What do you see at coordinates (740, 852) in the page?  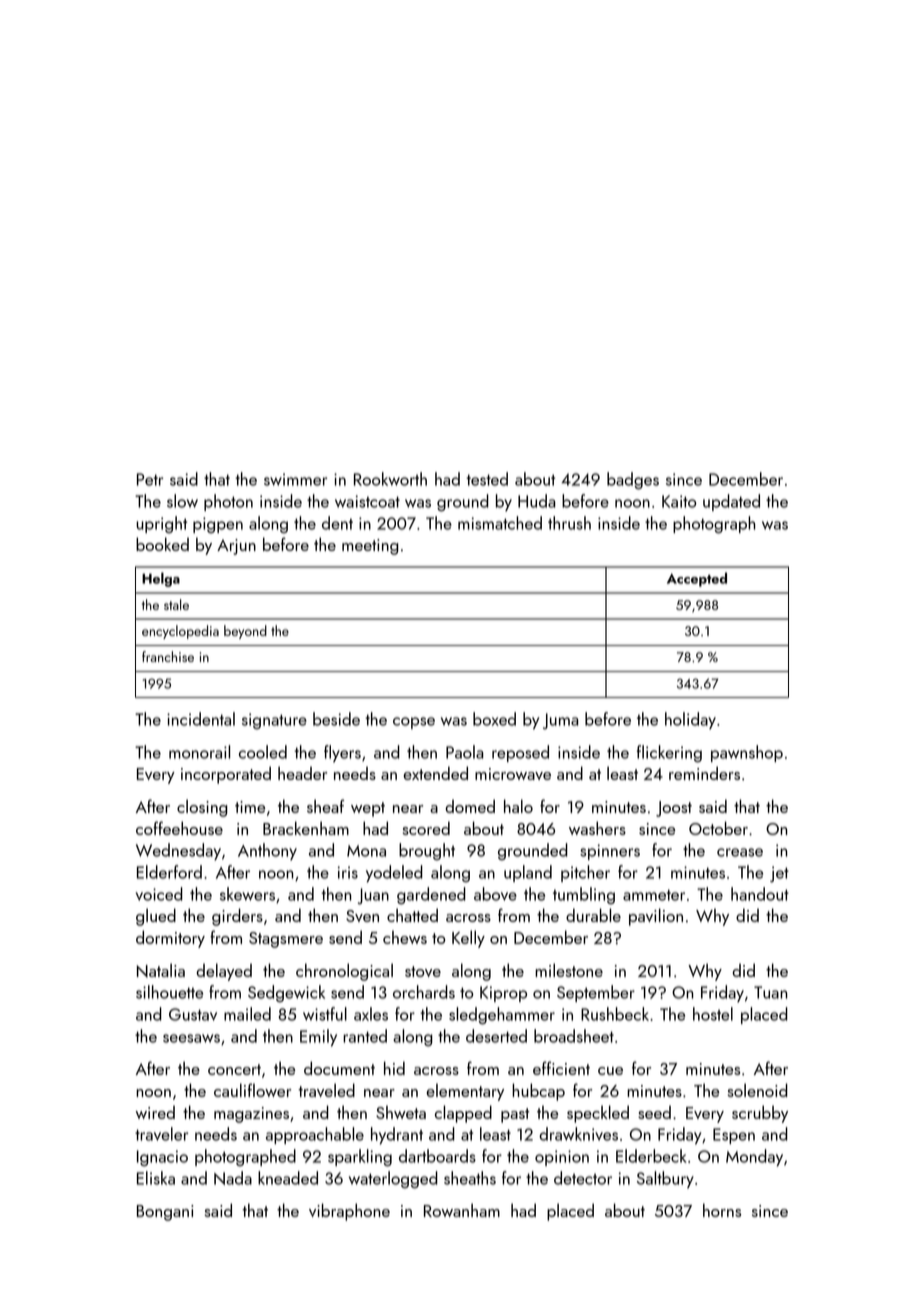 I see `crease` at bounding box center [740, 852].
